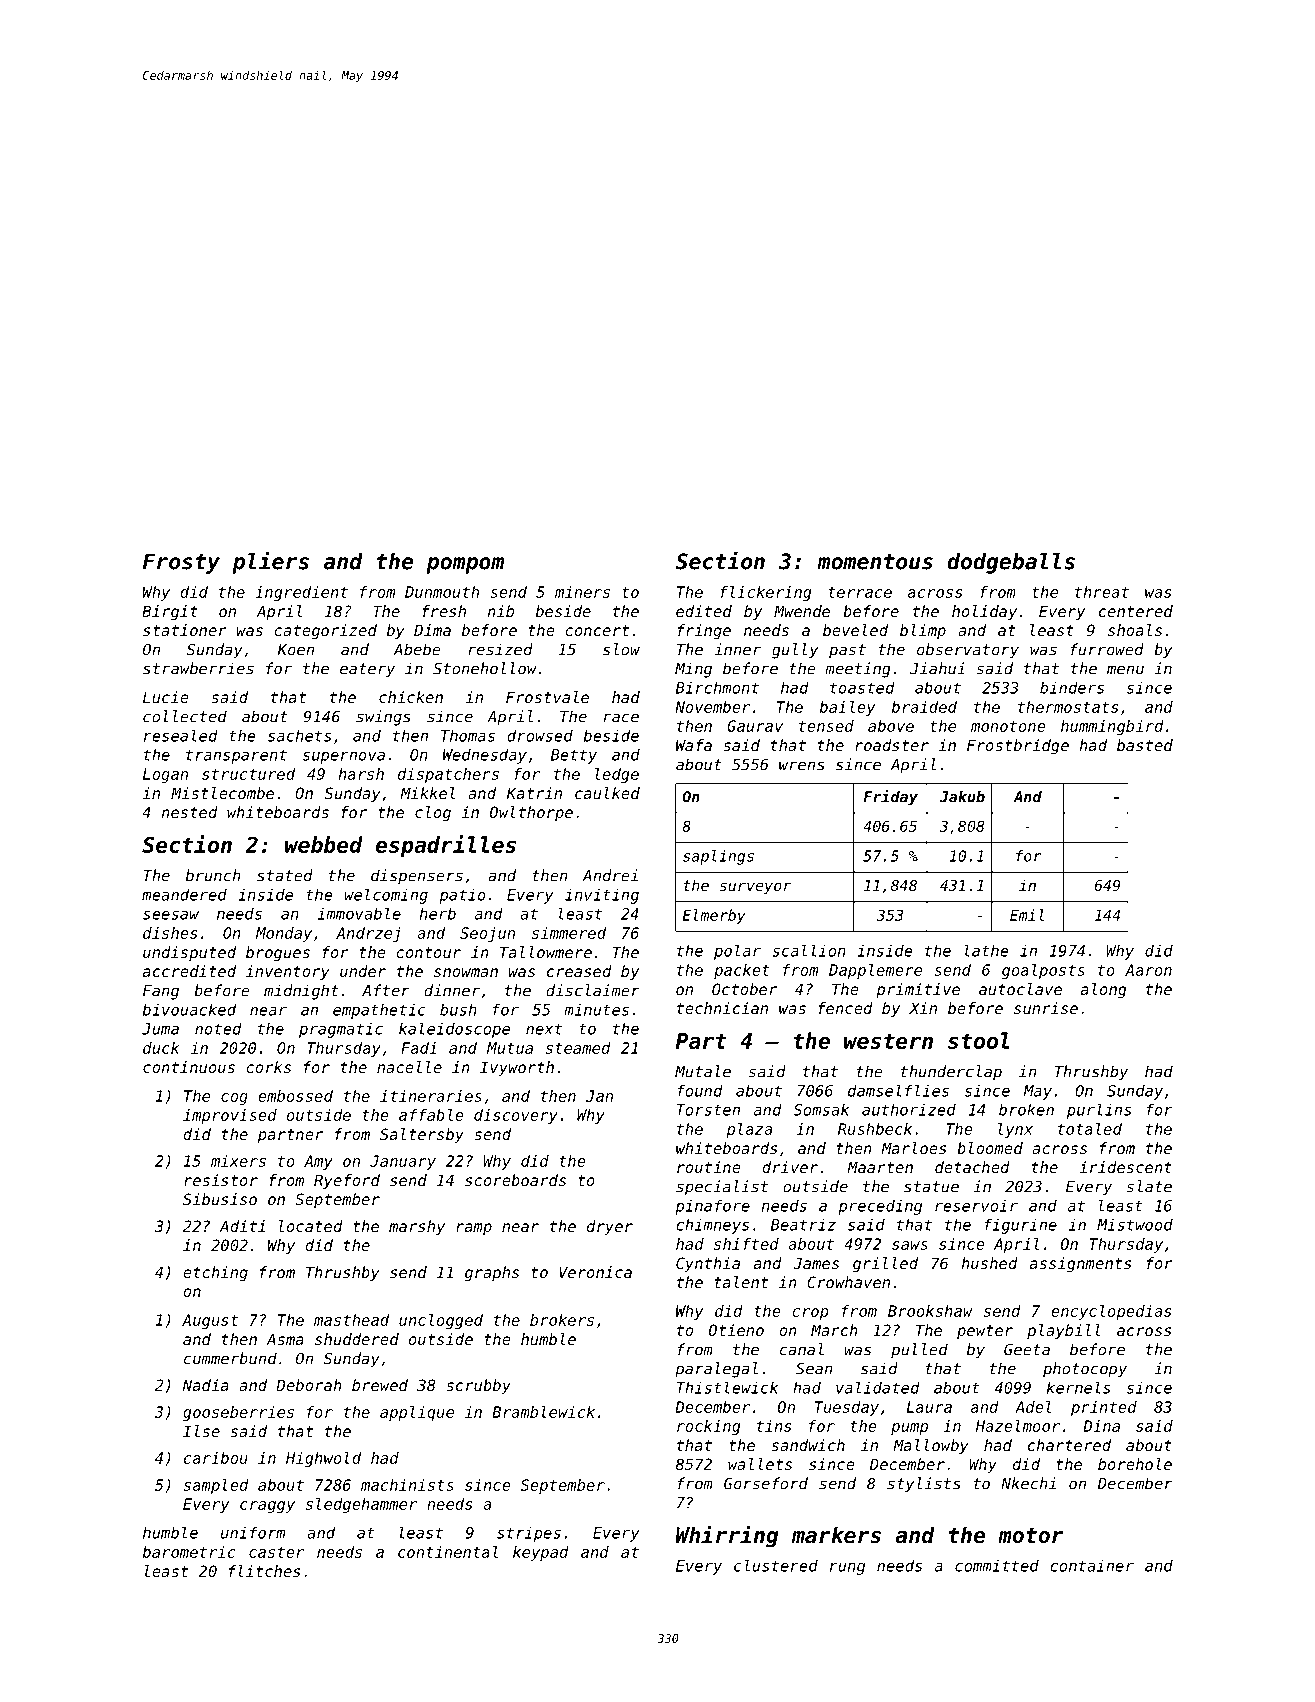 This page has height=1702, width=1315. What do you see at coordinates (1011, 563) in the page?
I see `dodgeballs` at bounding box center [1011, 563].
